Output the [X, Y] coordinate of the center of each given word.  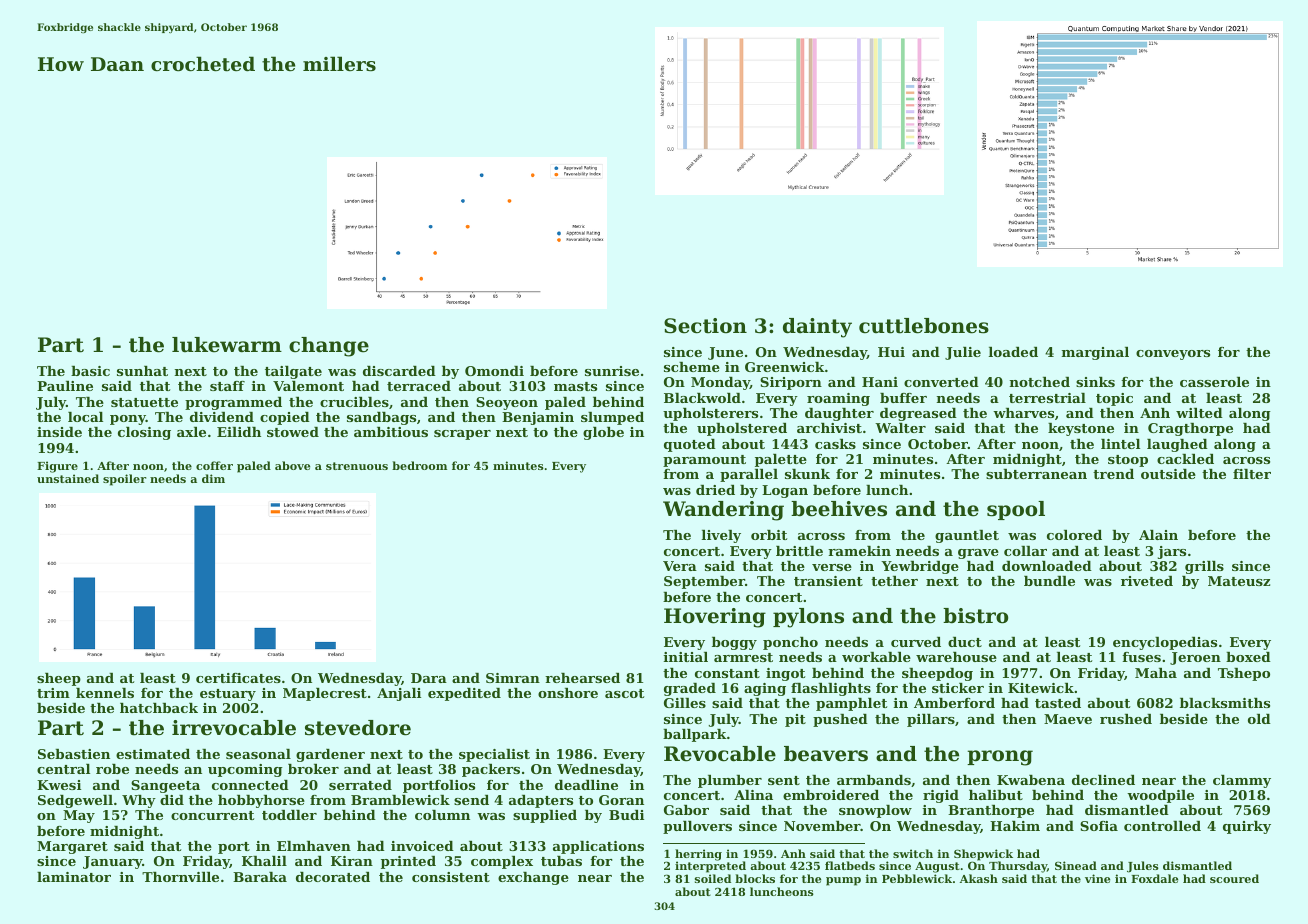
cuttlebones [924, 326]
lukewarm [227, 345]
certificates [238, 678]
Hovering [715, 618]
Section [705, 326]
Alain [1158, 535]
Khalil [264, 861]
